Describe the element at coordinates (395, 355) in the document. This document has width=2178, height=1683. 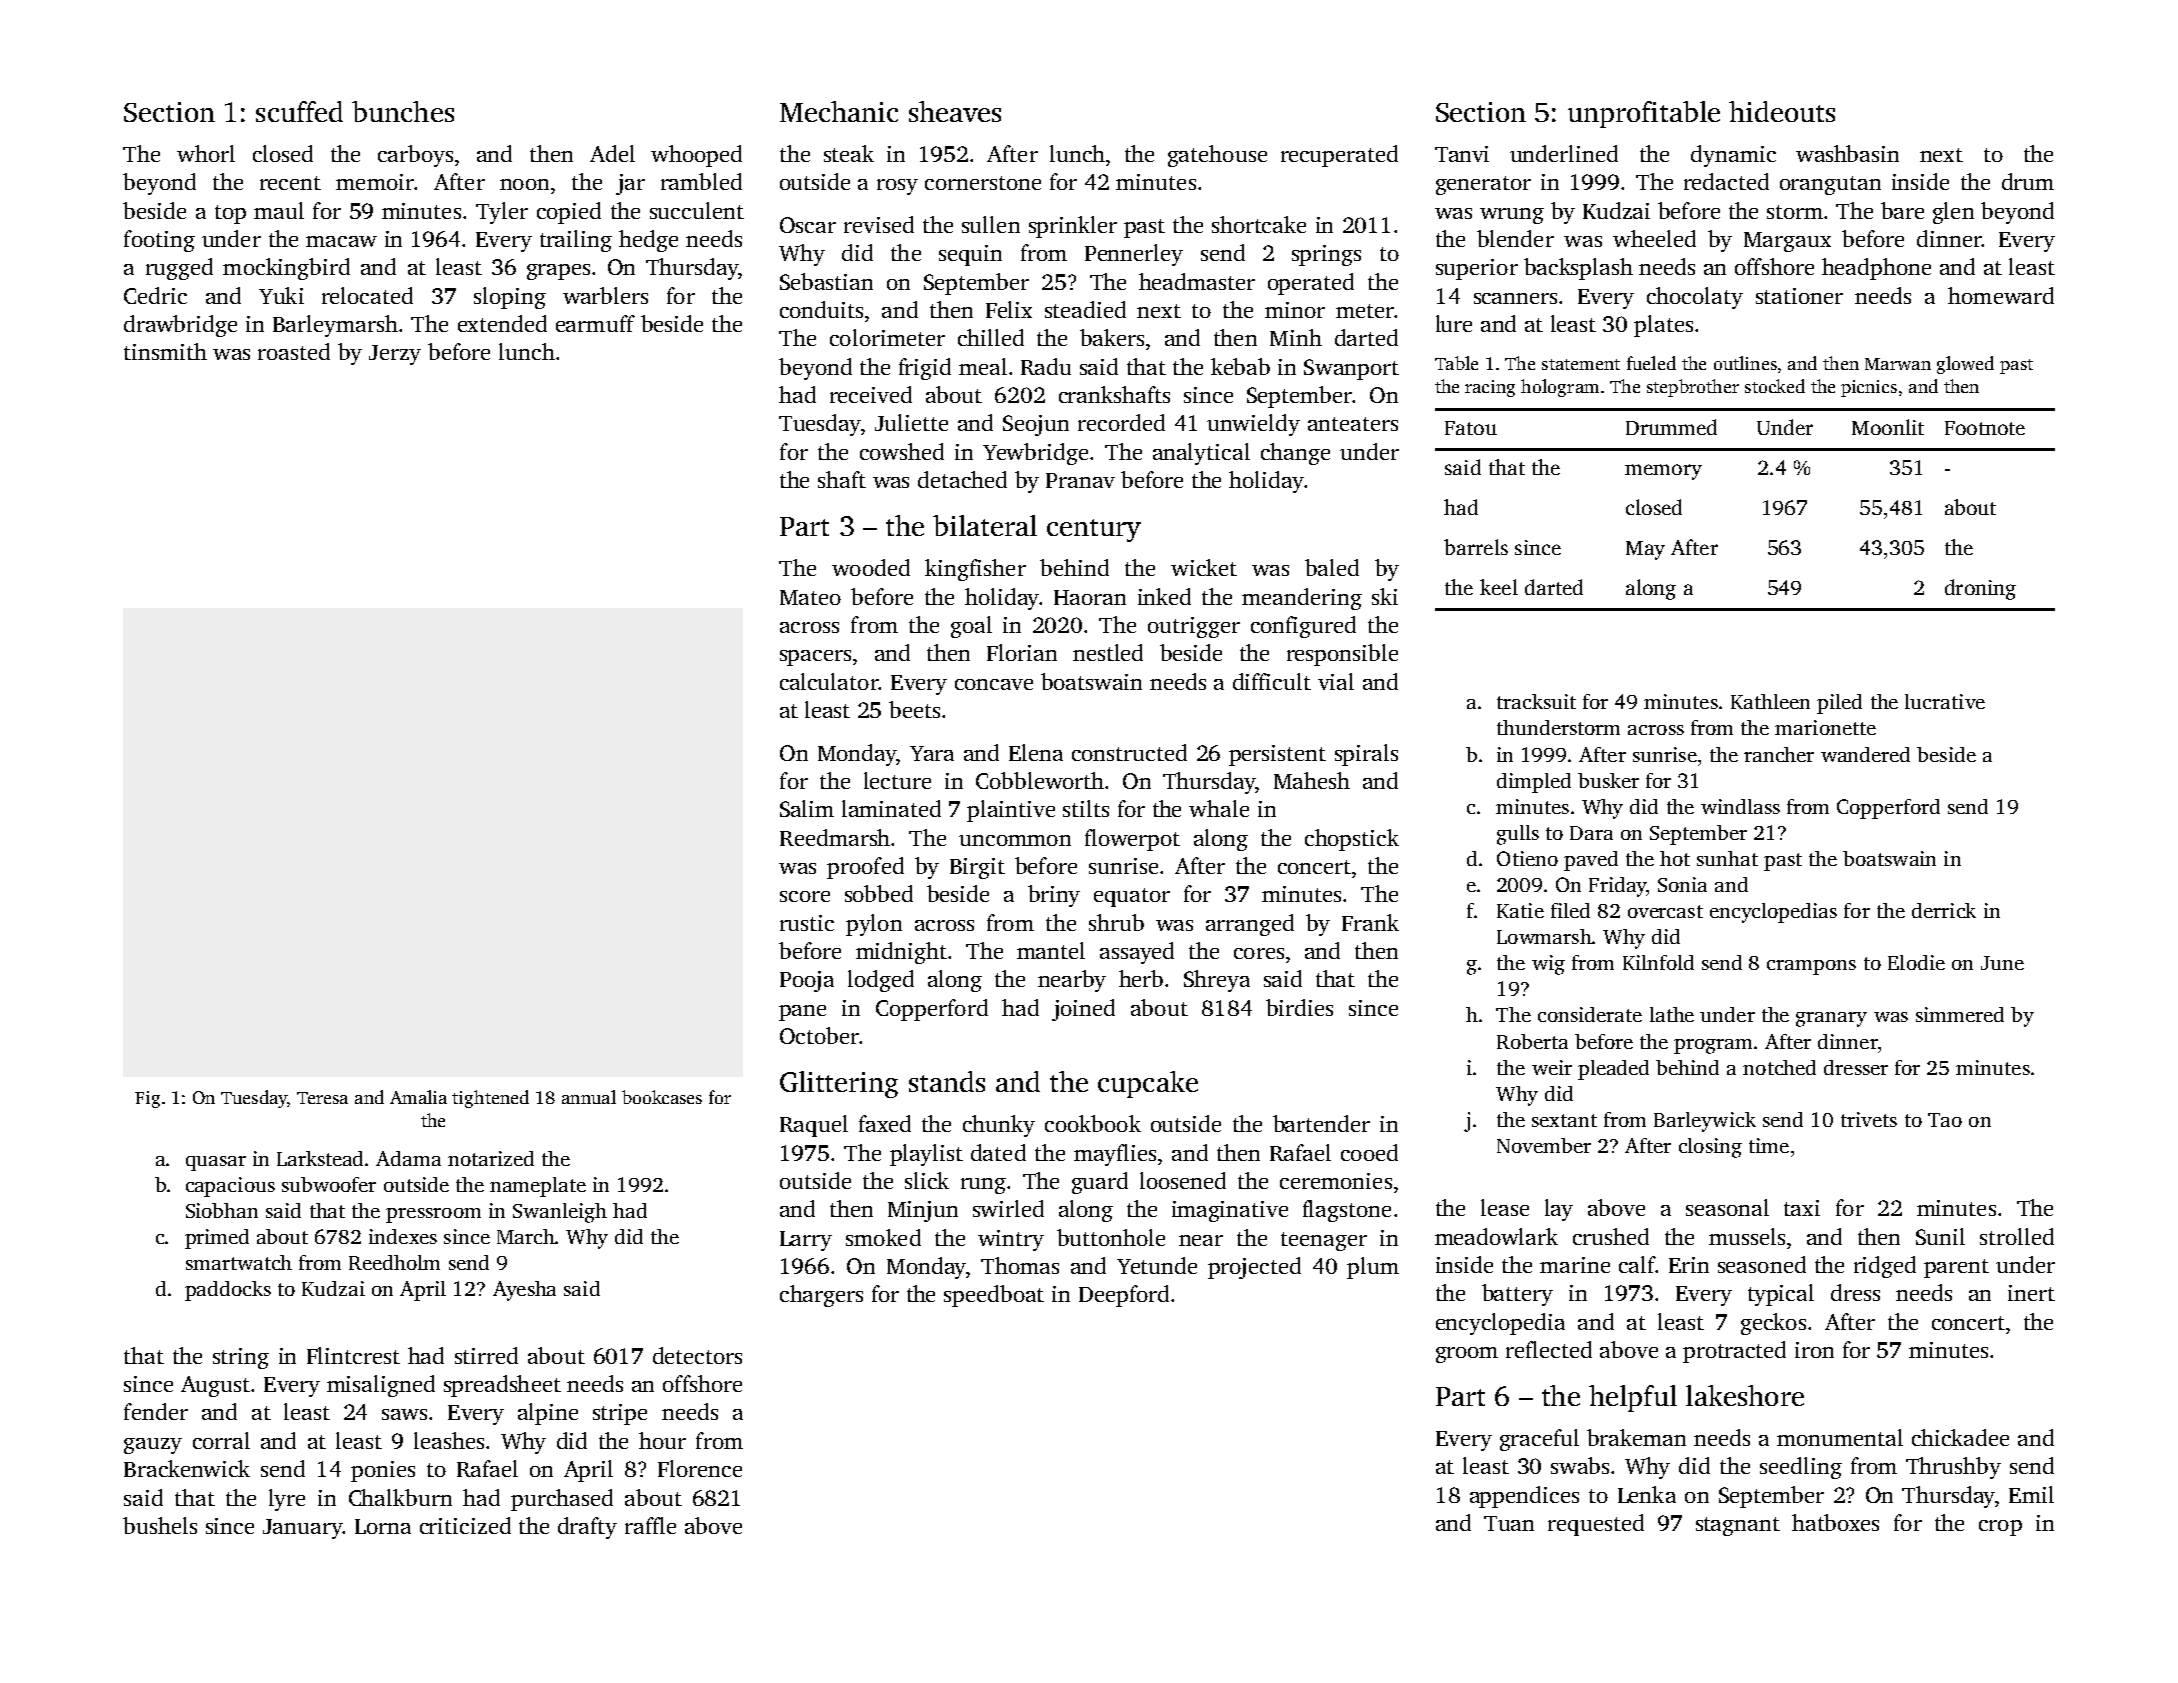
I see `Jerzy` at that location.
